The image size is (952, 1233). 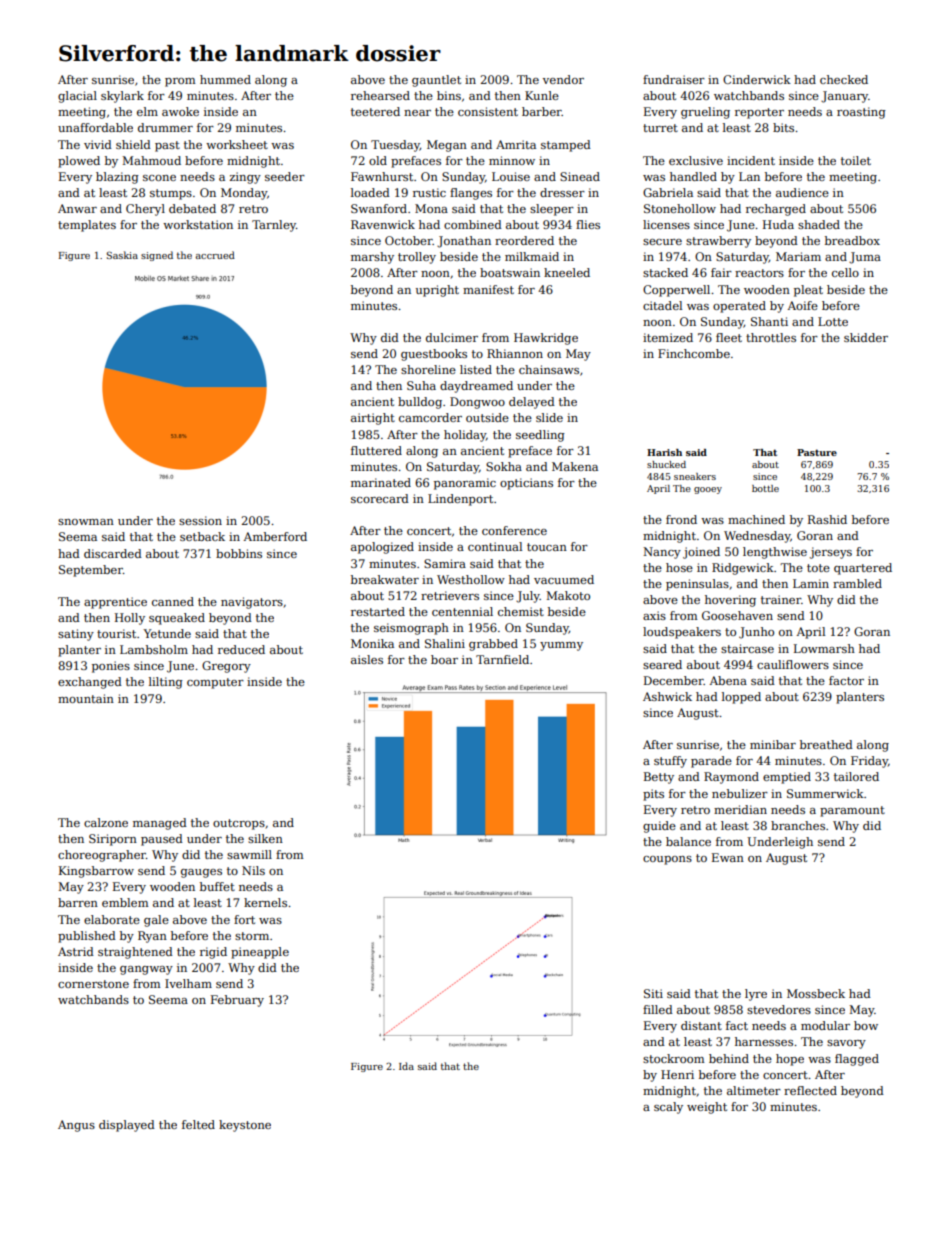 I want to click on stamped, so click(x=566, y=146).
